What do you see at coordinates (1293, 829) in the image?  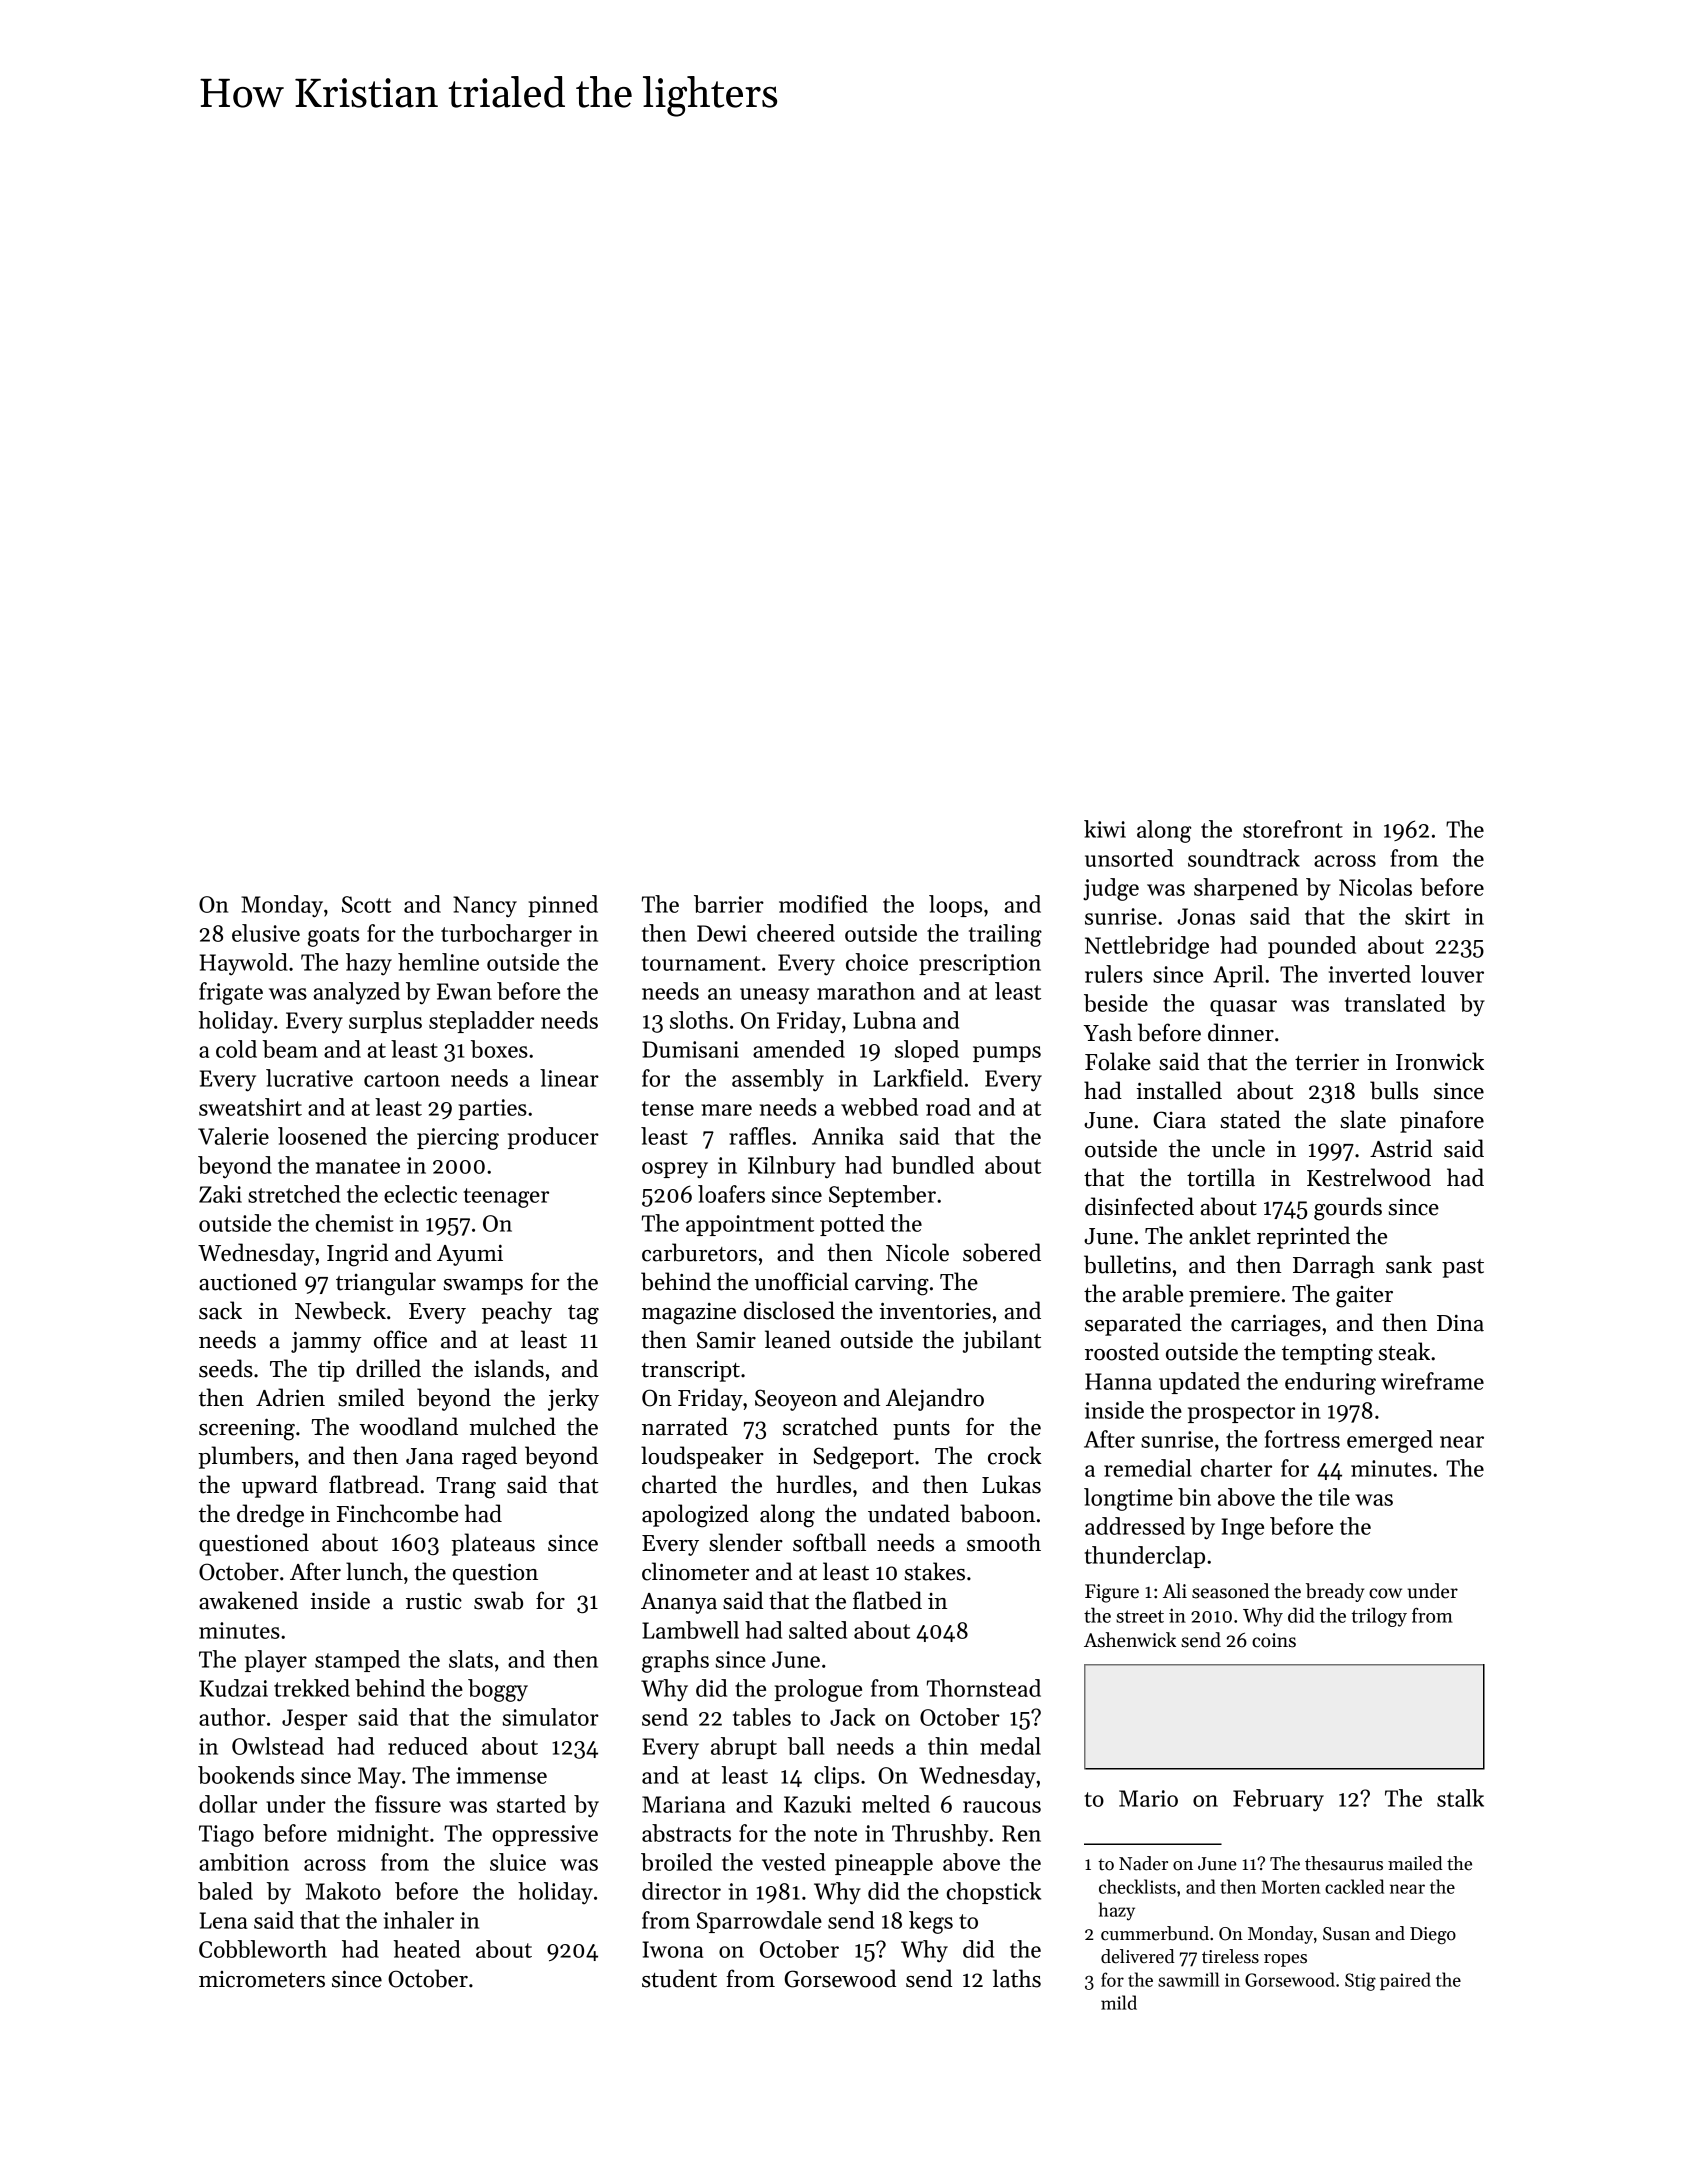 I see `storefront` at bounding box center [1293, 829].
